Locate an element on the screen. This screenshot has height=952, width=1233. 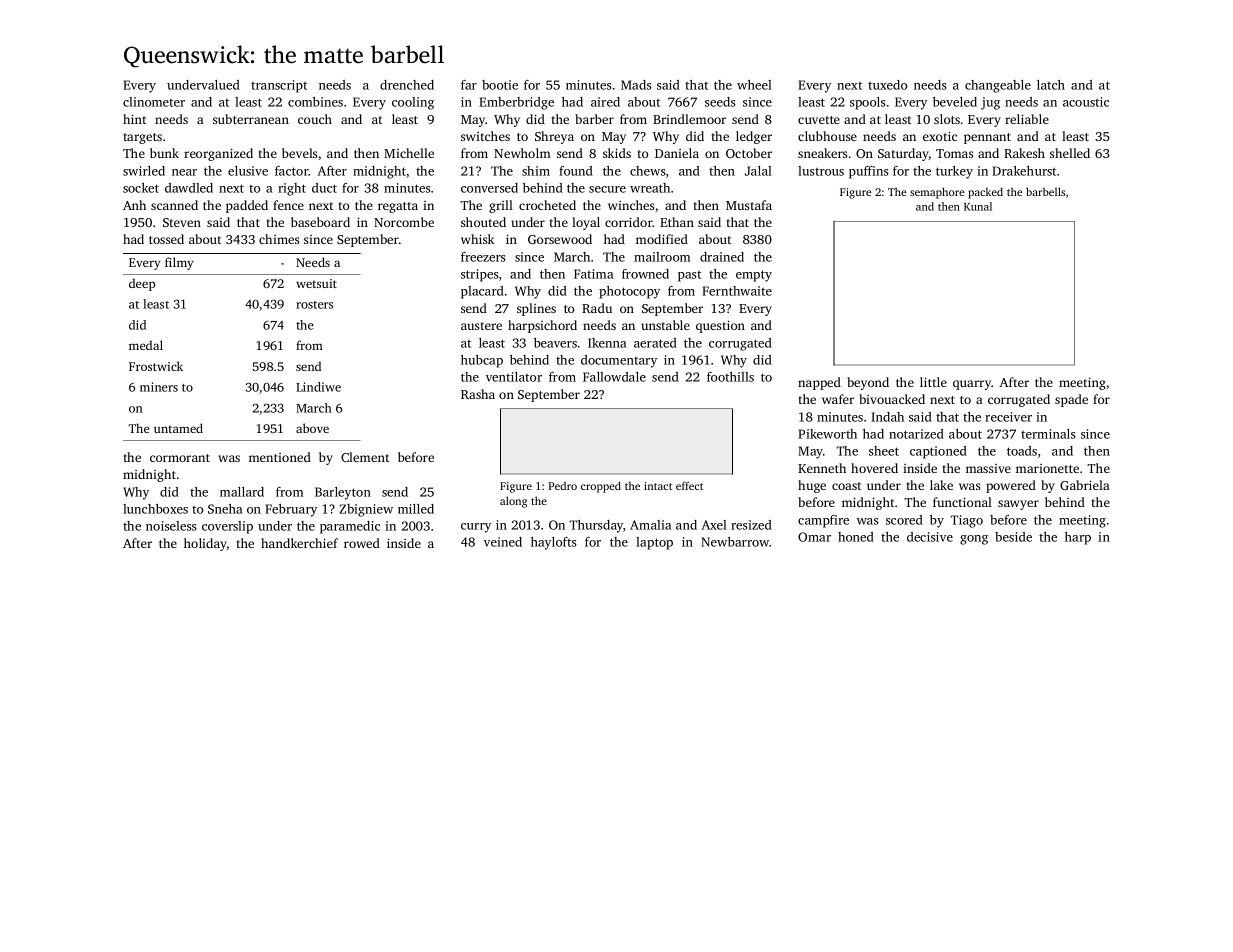
handkerchief is located at coordinates (299, 543).
